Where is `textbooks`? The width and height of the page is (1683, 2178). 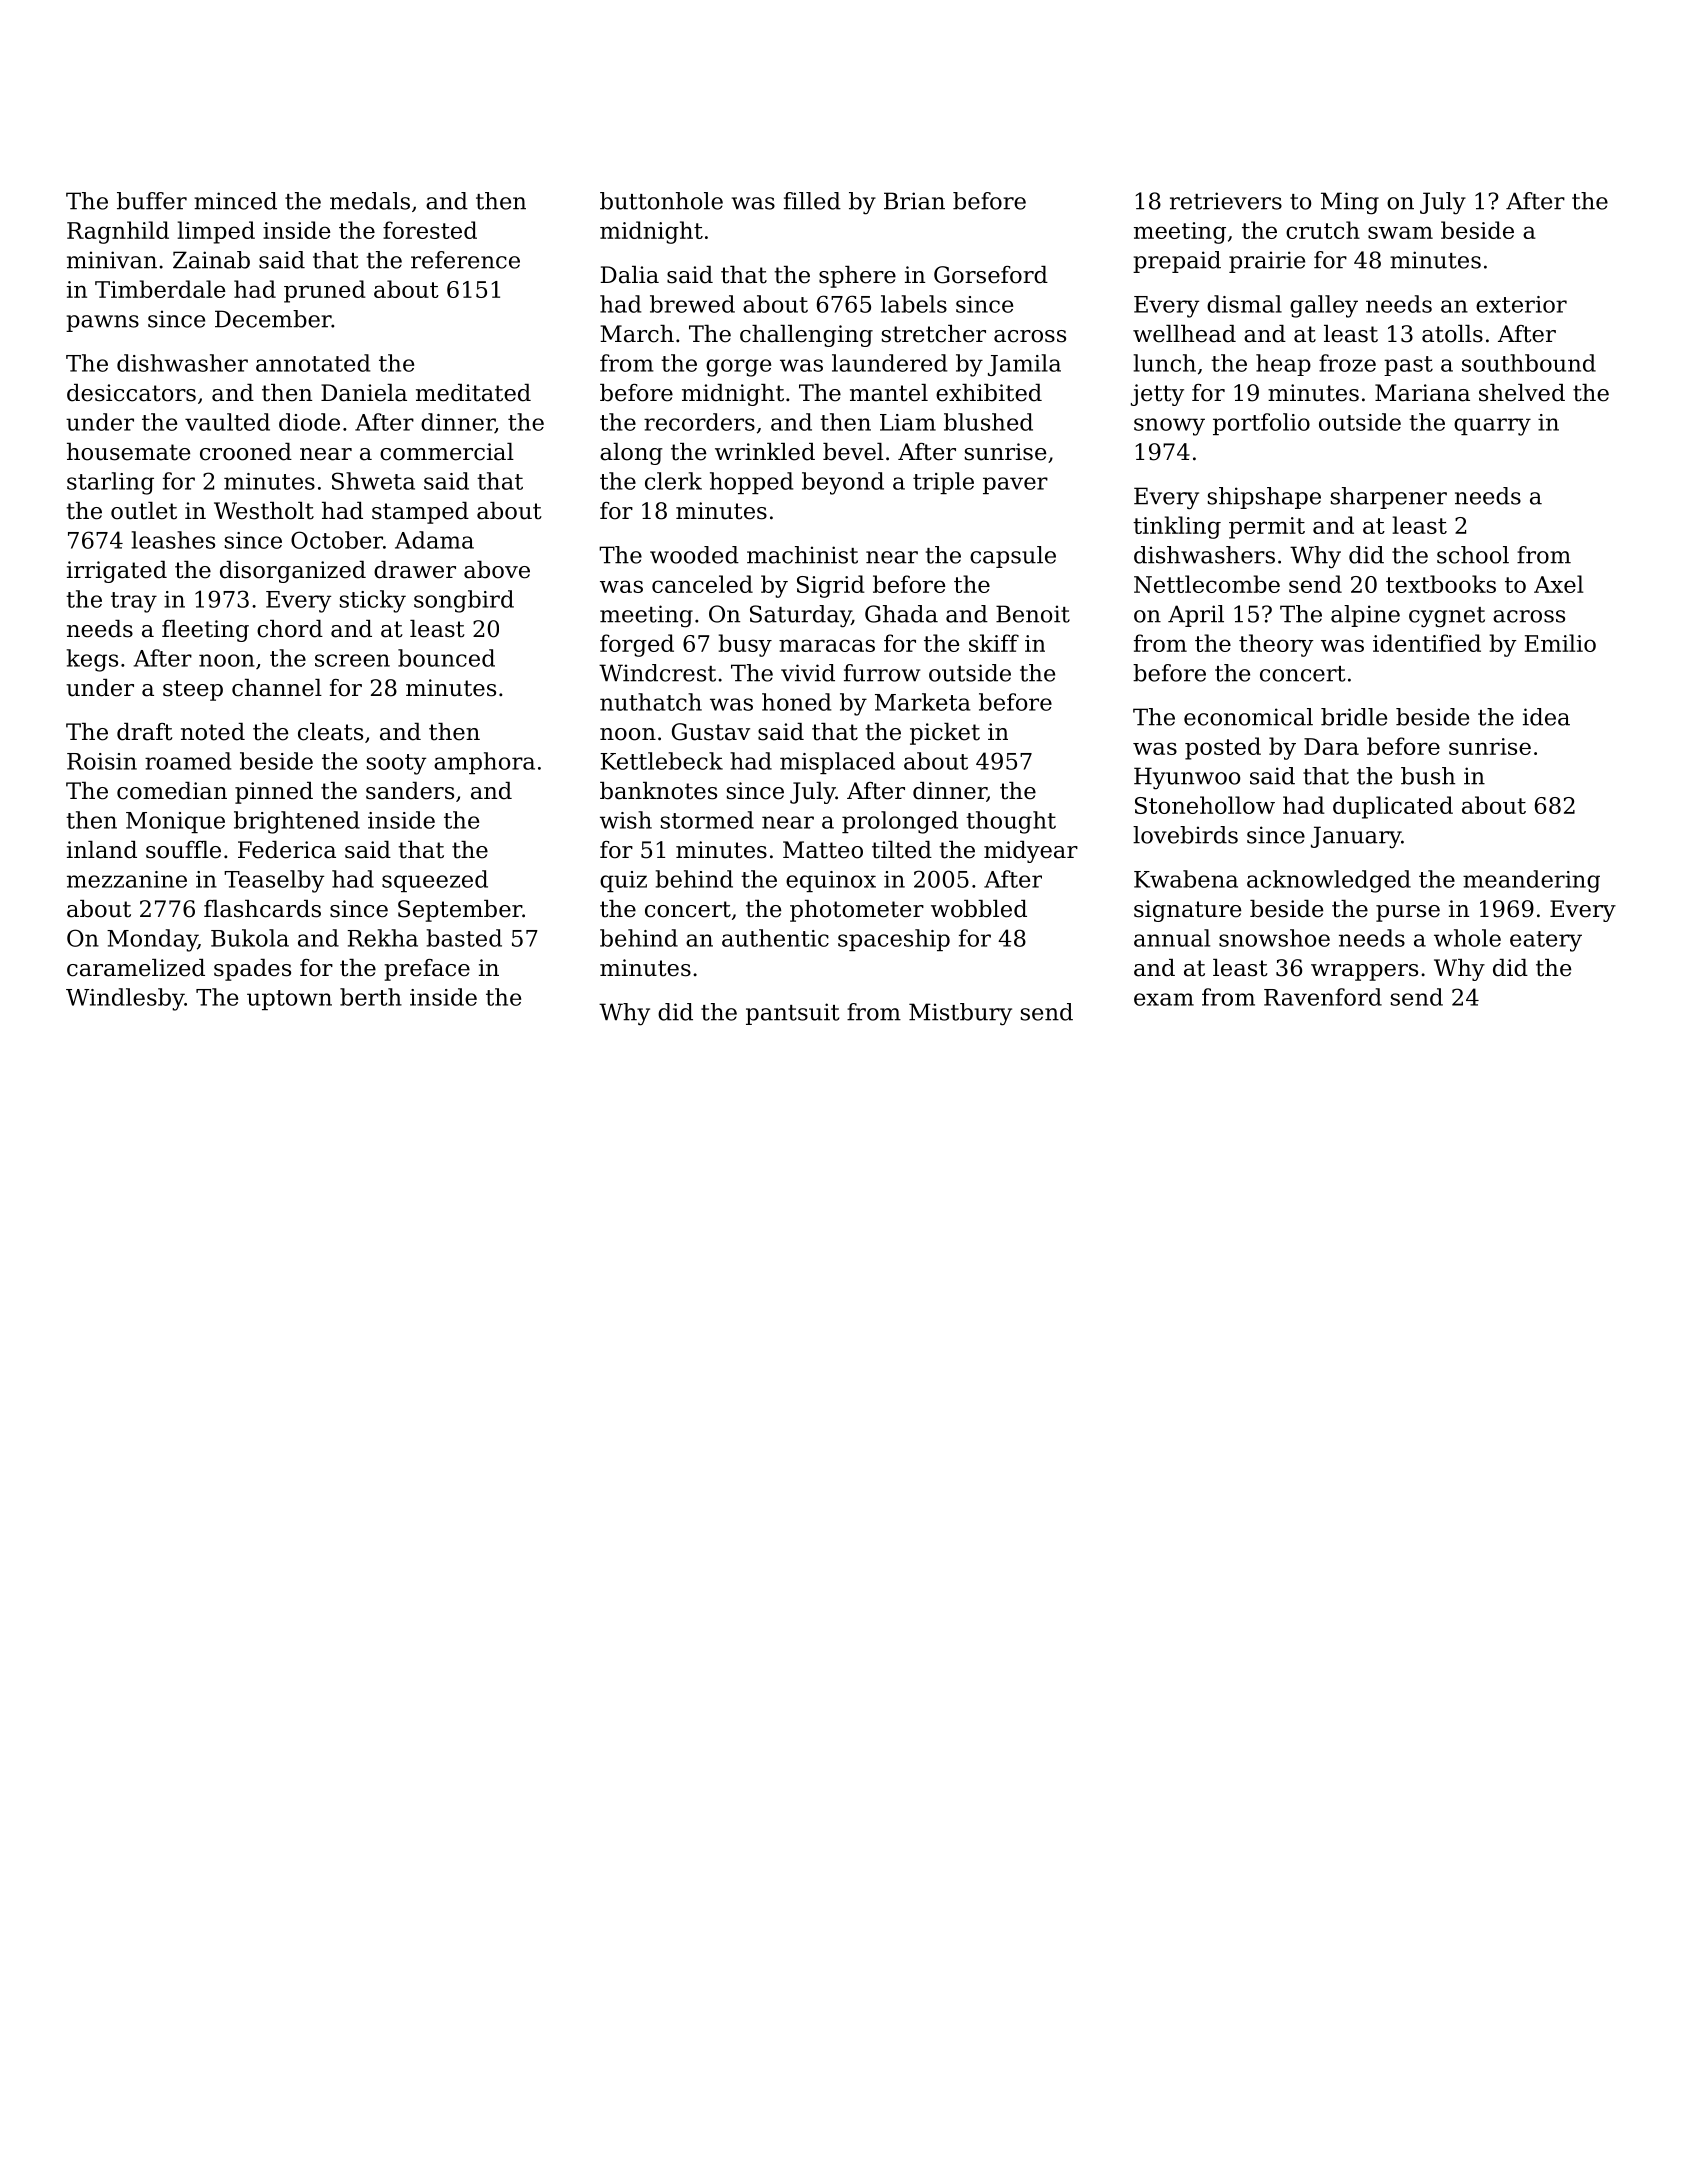 textbooks is located at coordinates (1441, 584).
